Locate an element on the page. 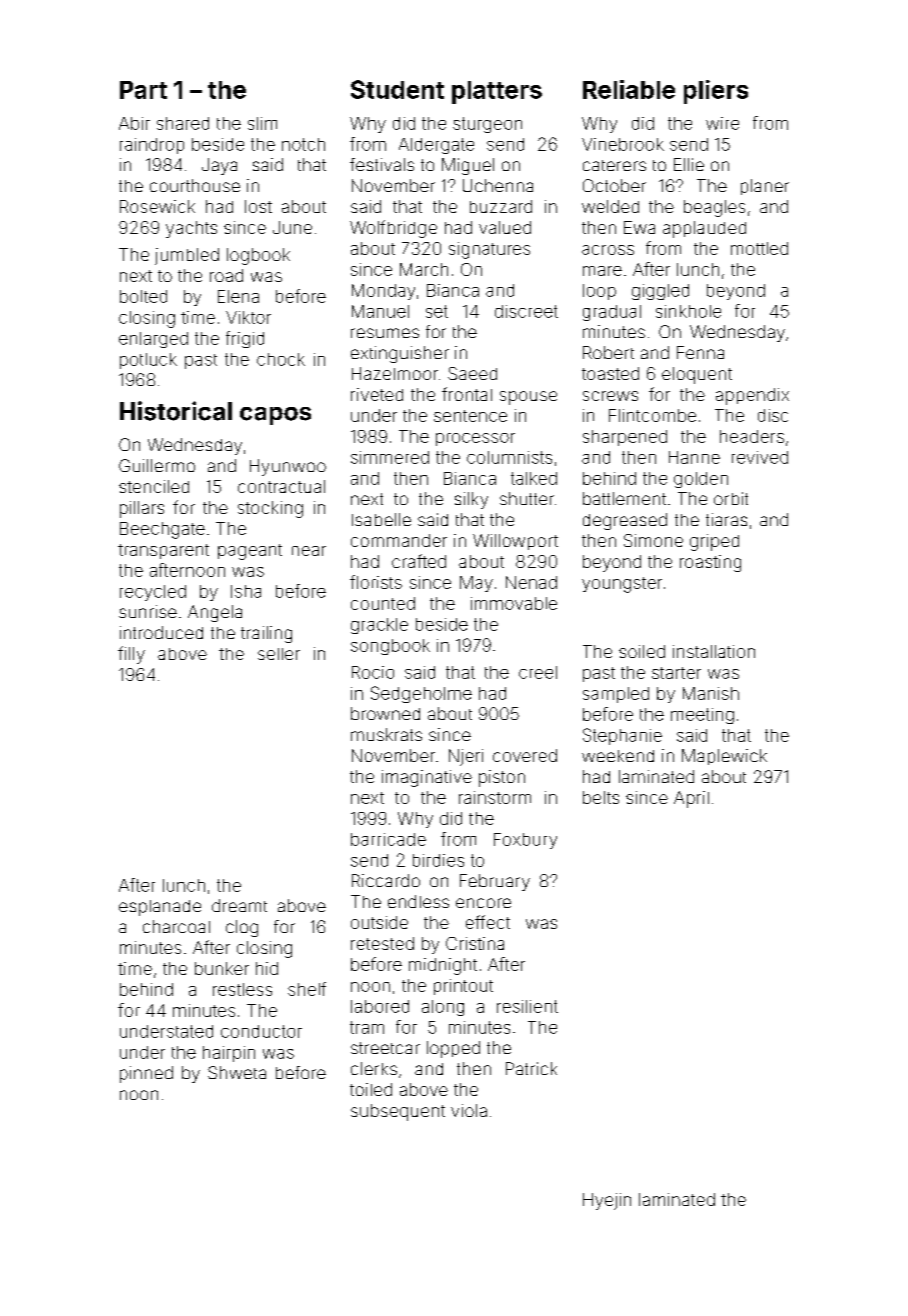 Image resolution: width=908 pixels, height=1316 pixels. bunker is located at coordinates (222, 968).
